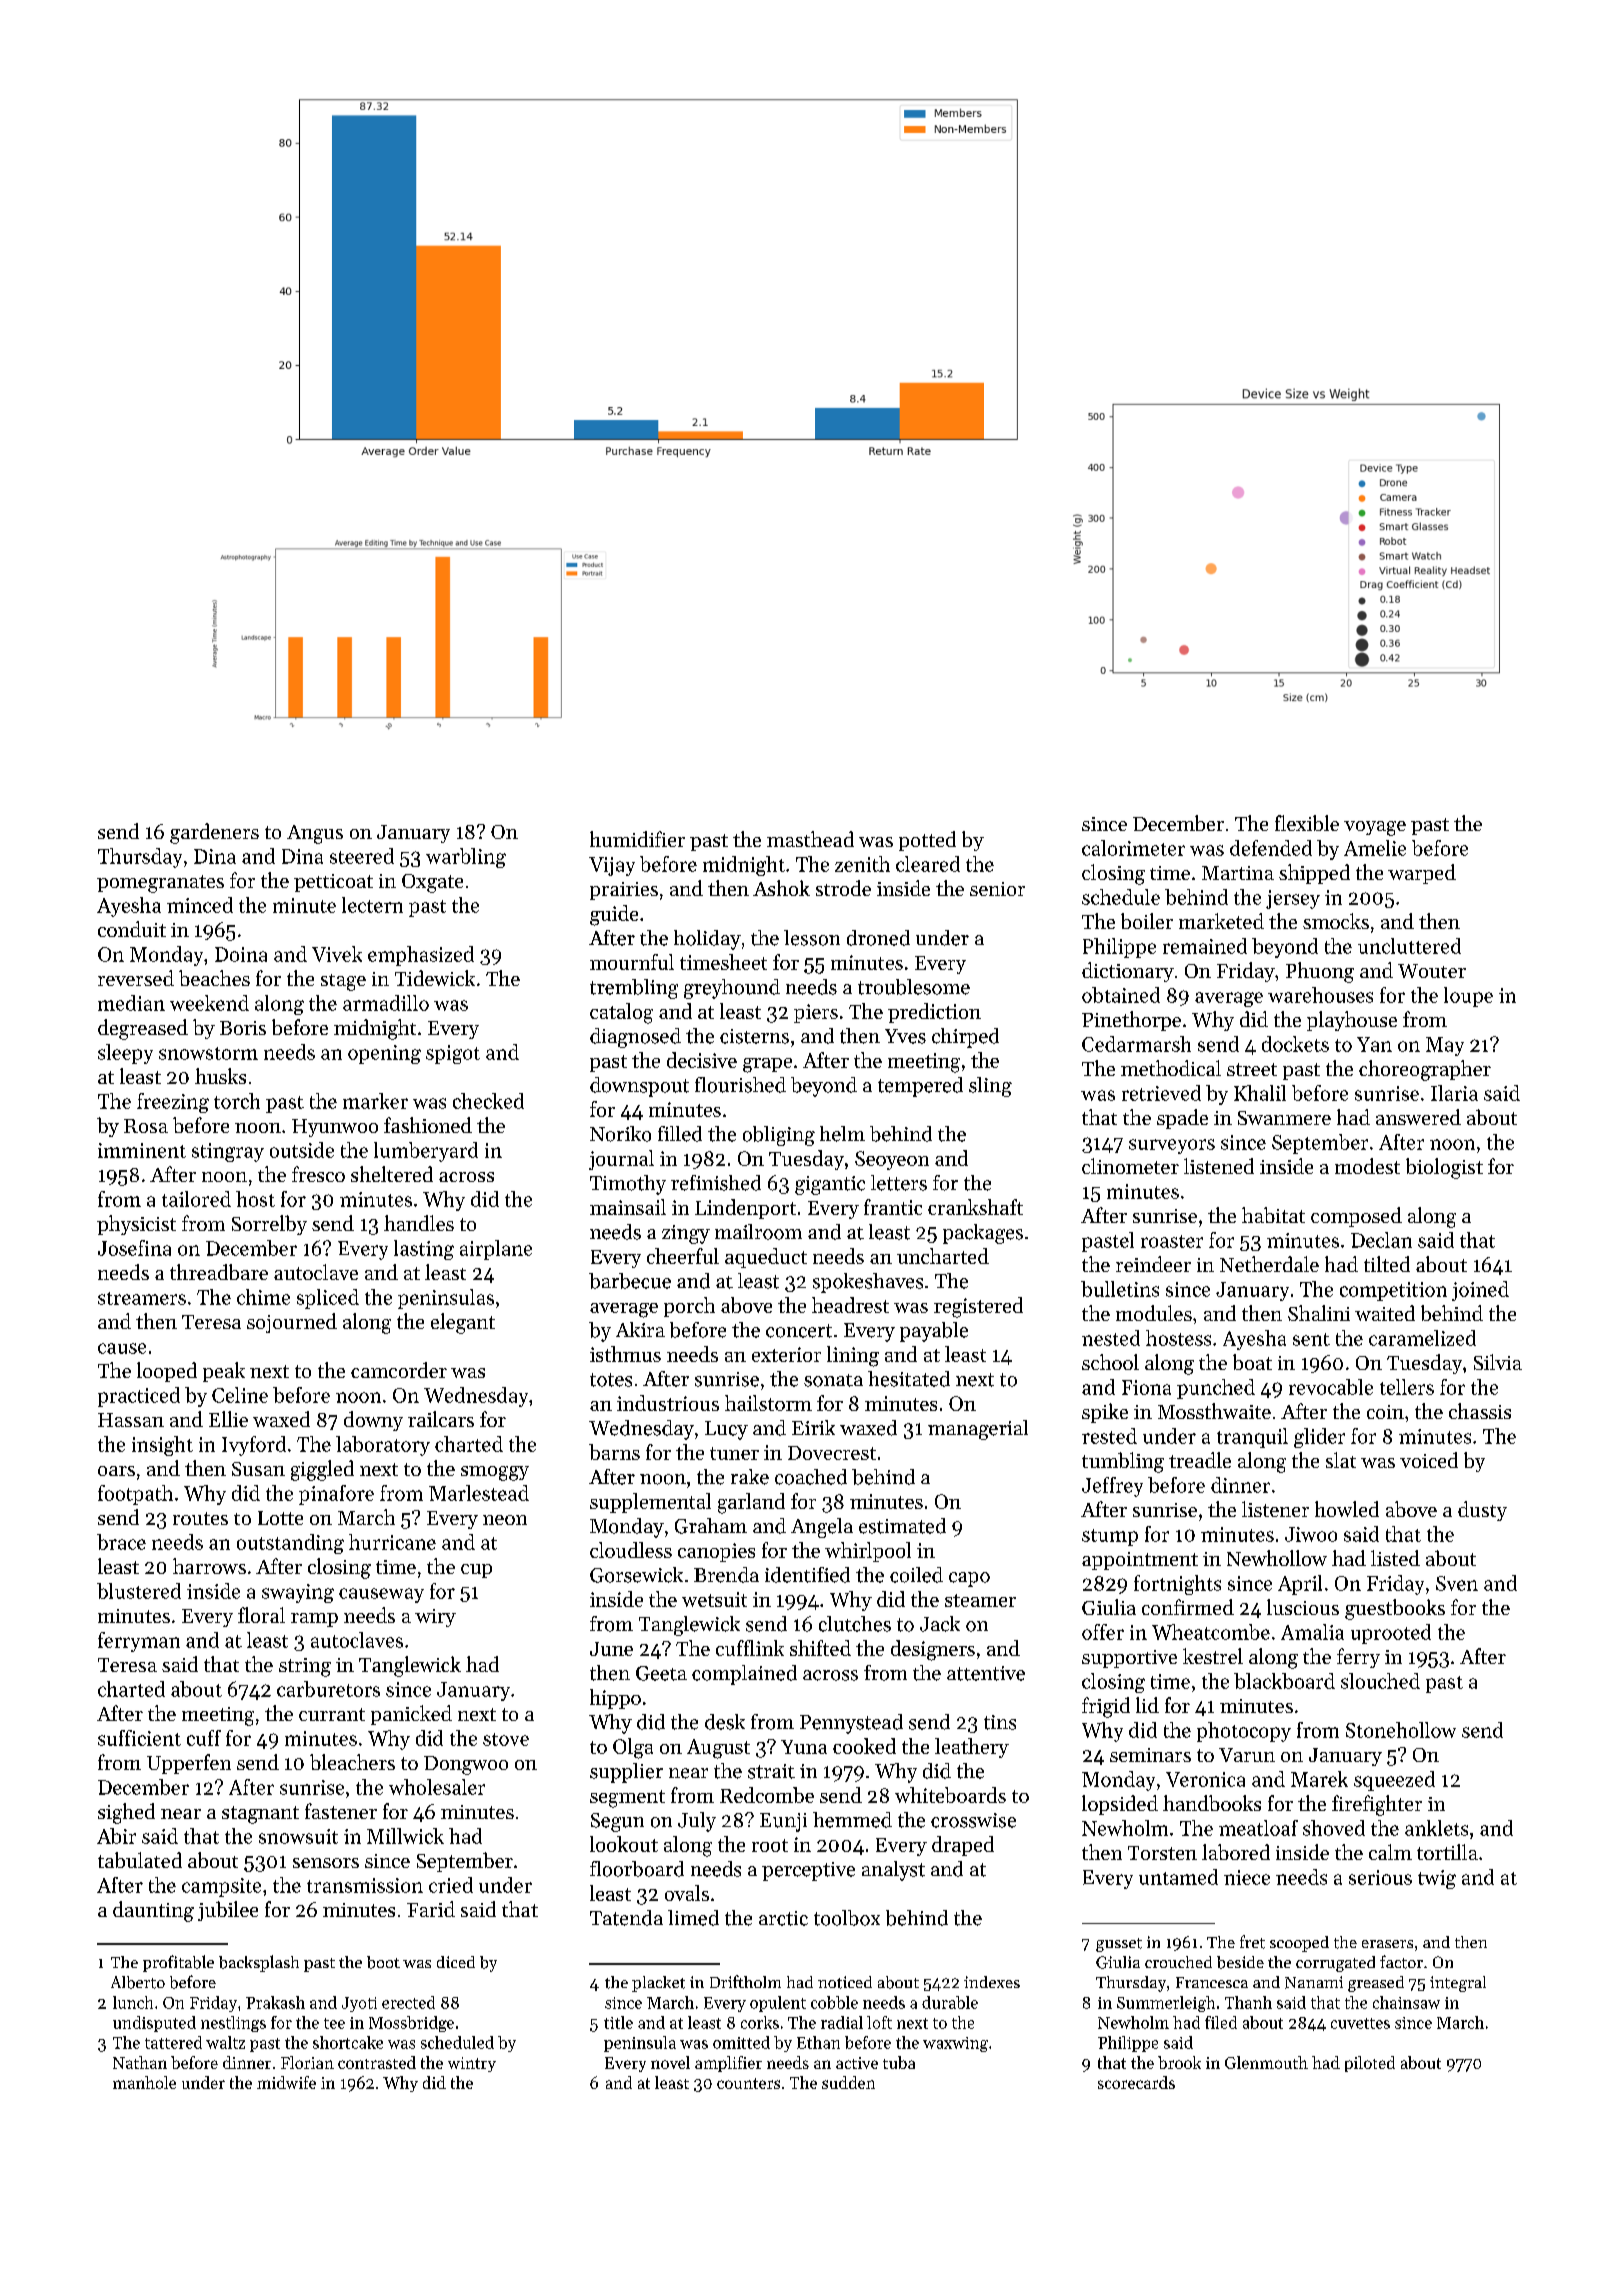 This document has height=2292, width=1620. I want to click on habitat, so click(1273, 1215).
